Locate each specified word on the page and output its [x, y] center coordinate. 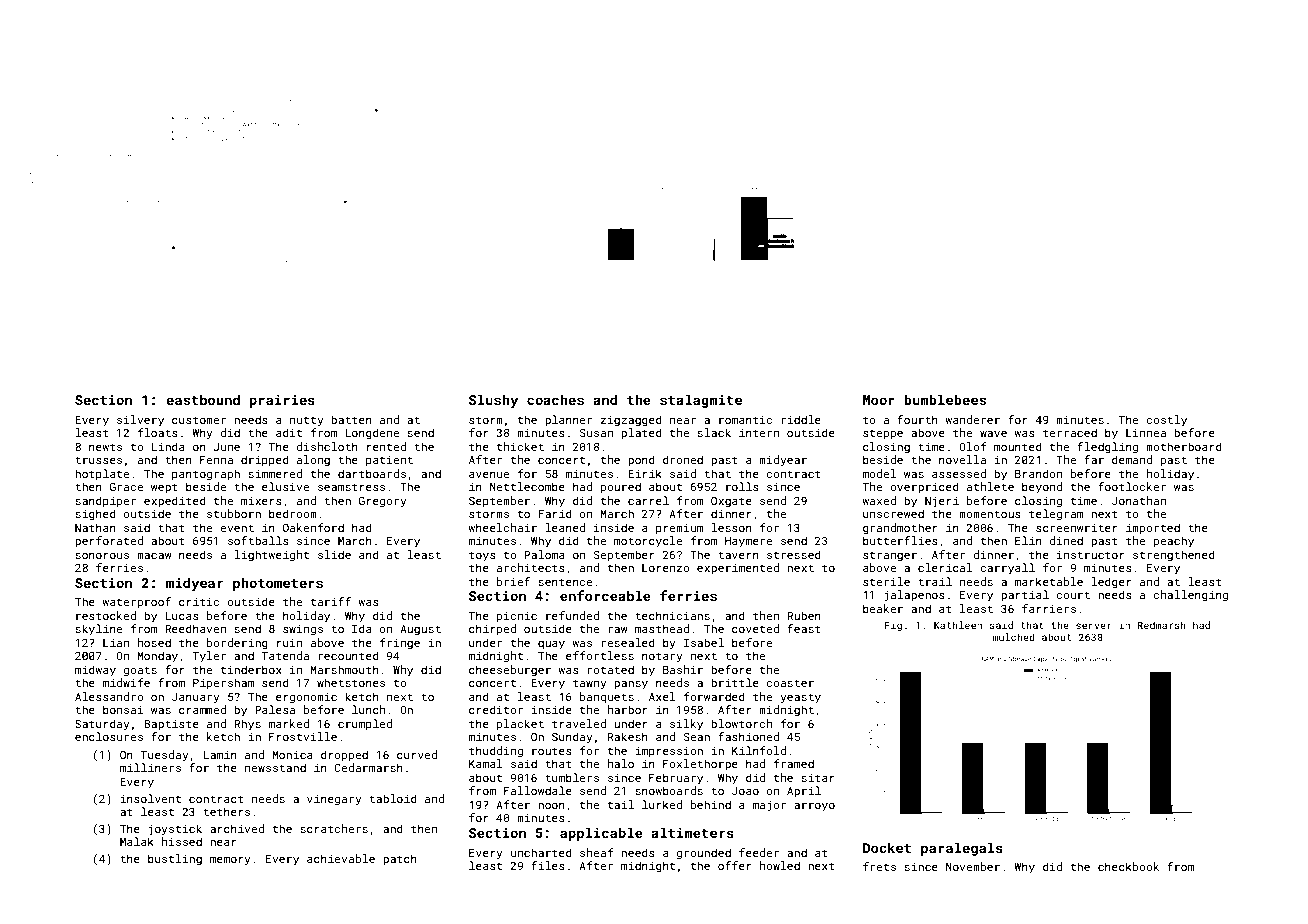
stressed [794, 554]
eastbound [203, 399]
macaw [154, 556]
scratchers [334, 828]
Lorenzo [666, 568]
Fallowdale [538, 790]
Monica [292, 755]
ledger [1111, 583]
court [1073, 595]
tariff [331, 601]
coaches [555, 399]
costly [1166, 421]
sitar [818, 778]
